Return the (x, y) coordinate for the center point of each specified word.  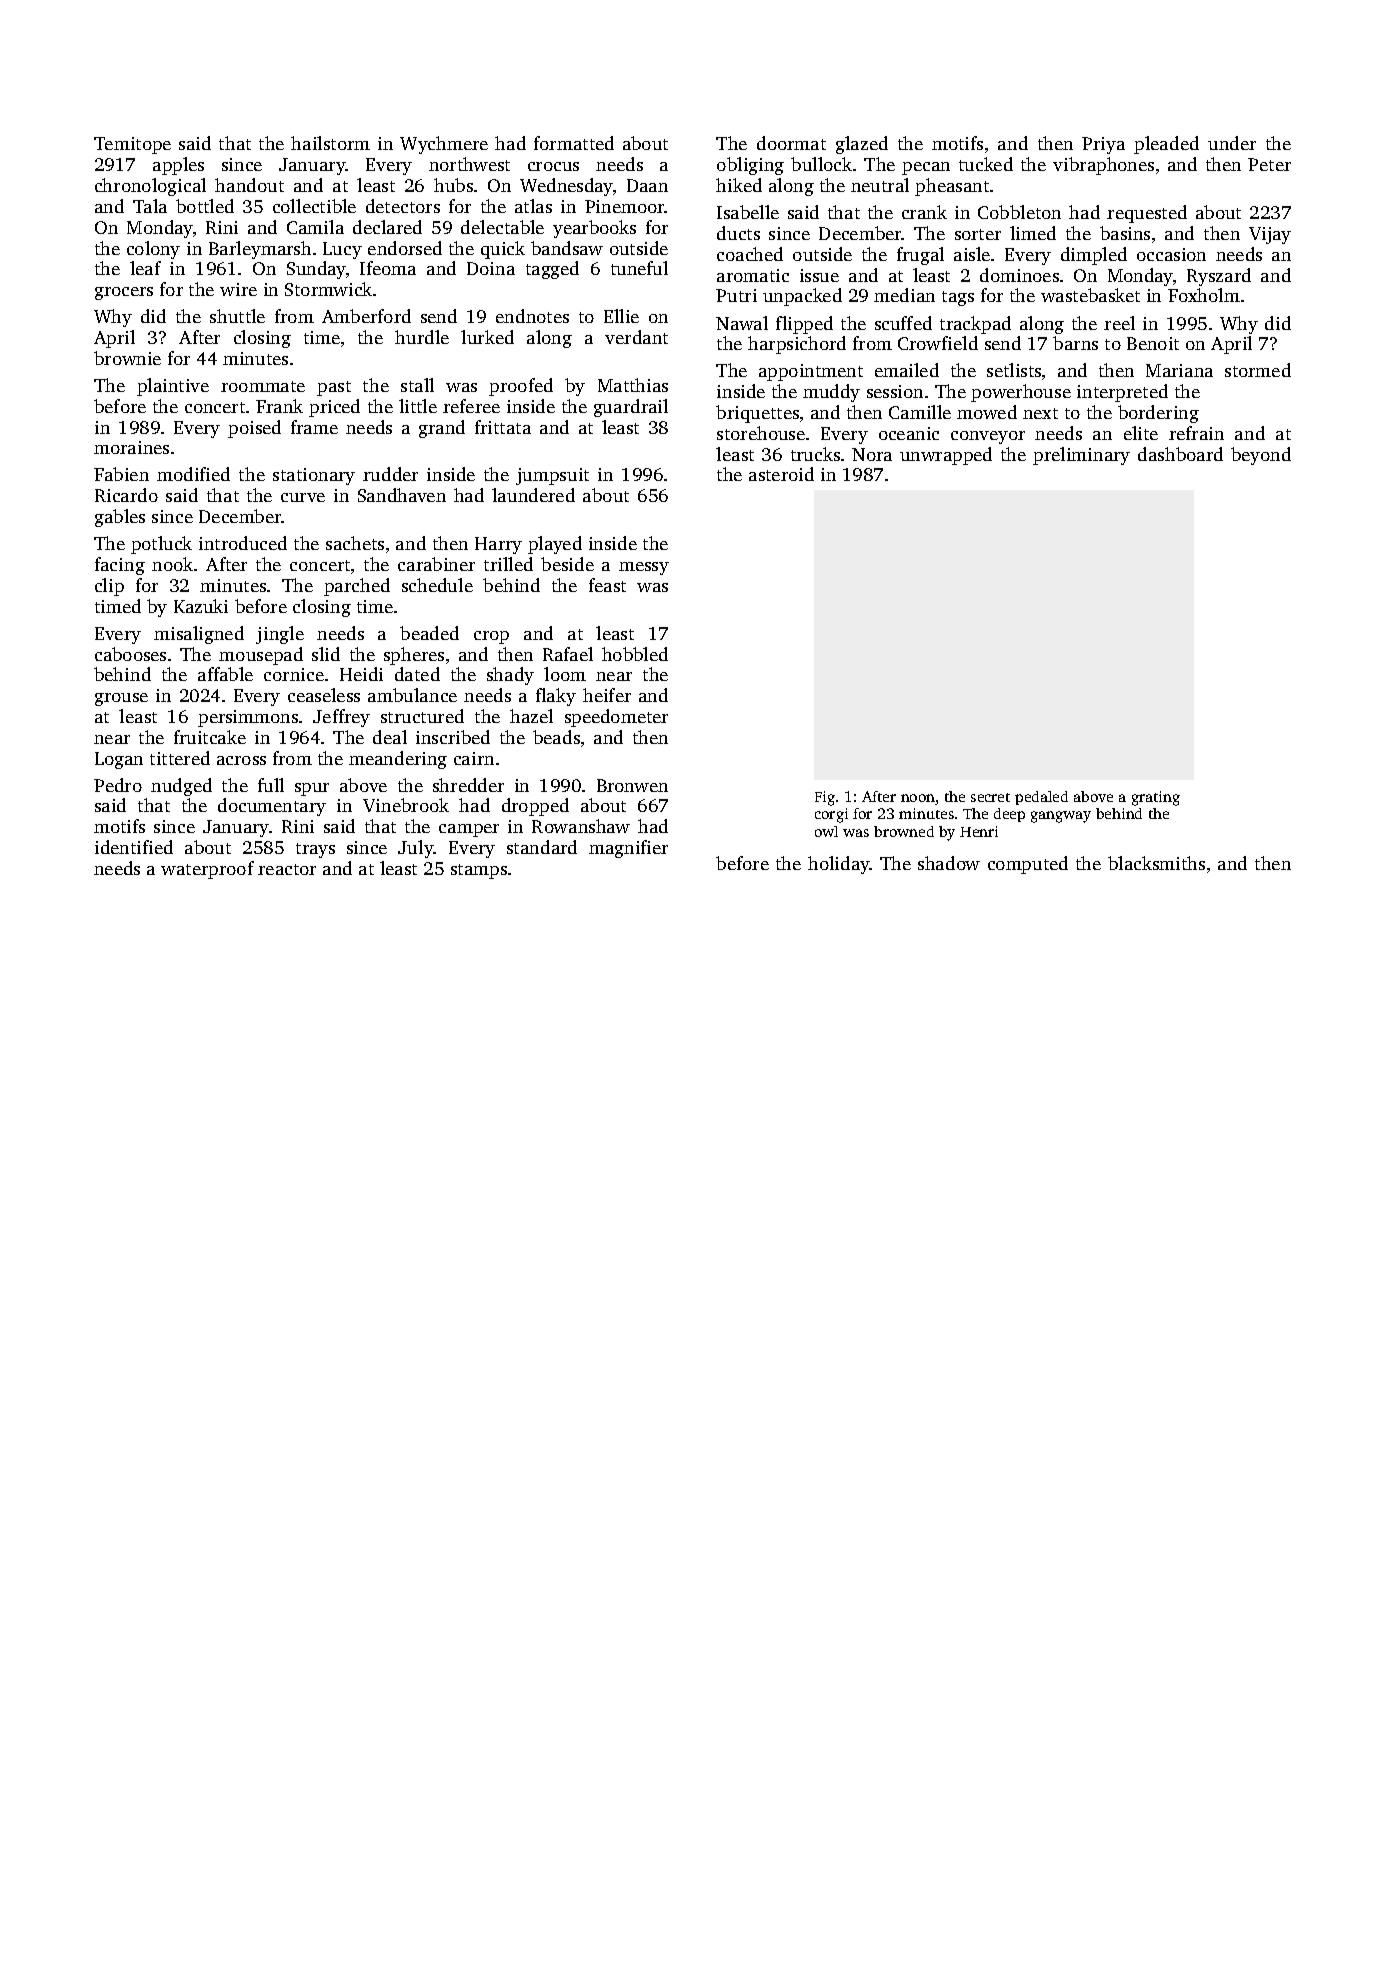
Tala (150, 206)
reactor (287, 869)
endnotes (532, 316)
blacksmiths (1156, 863)
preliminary (1081, 456)
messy (644, 568)
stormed (1258, 370)
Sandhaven (402, 495)
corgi (831, 815)
